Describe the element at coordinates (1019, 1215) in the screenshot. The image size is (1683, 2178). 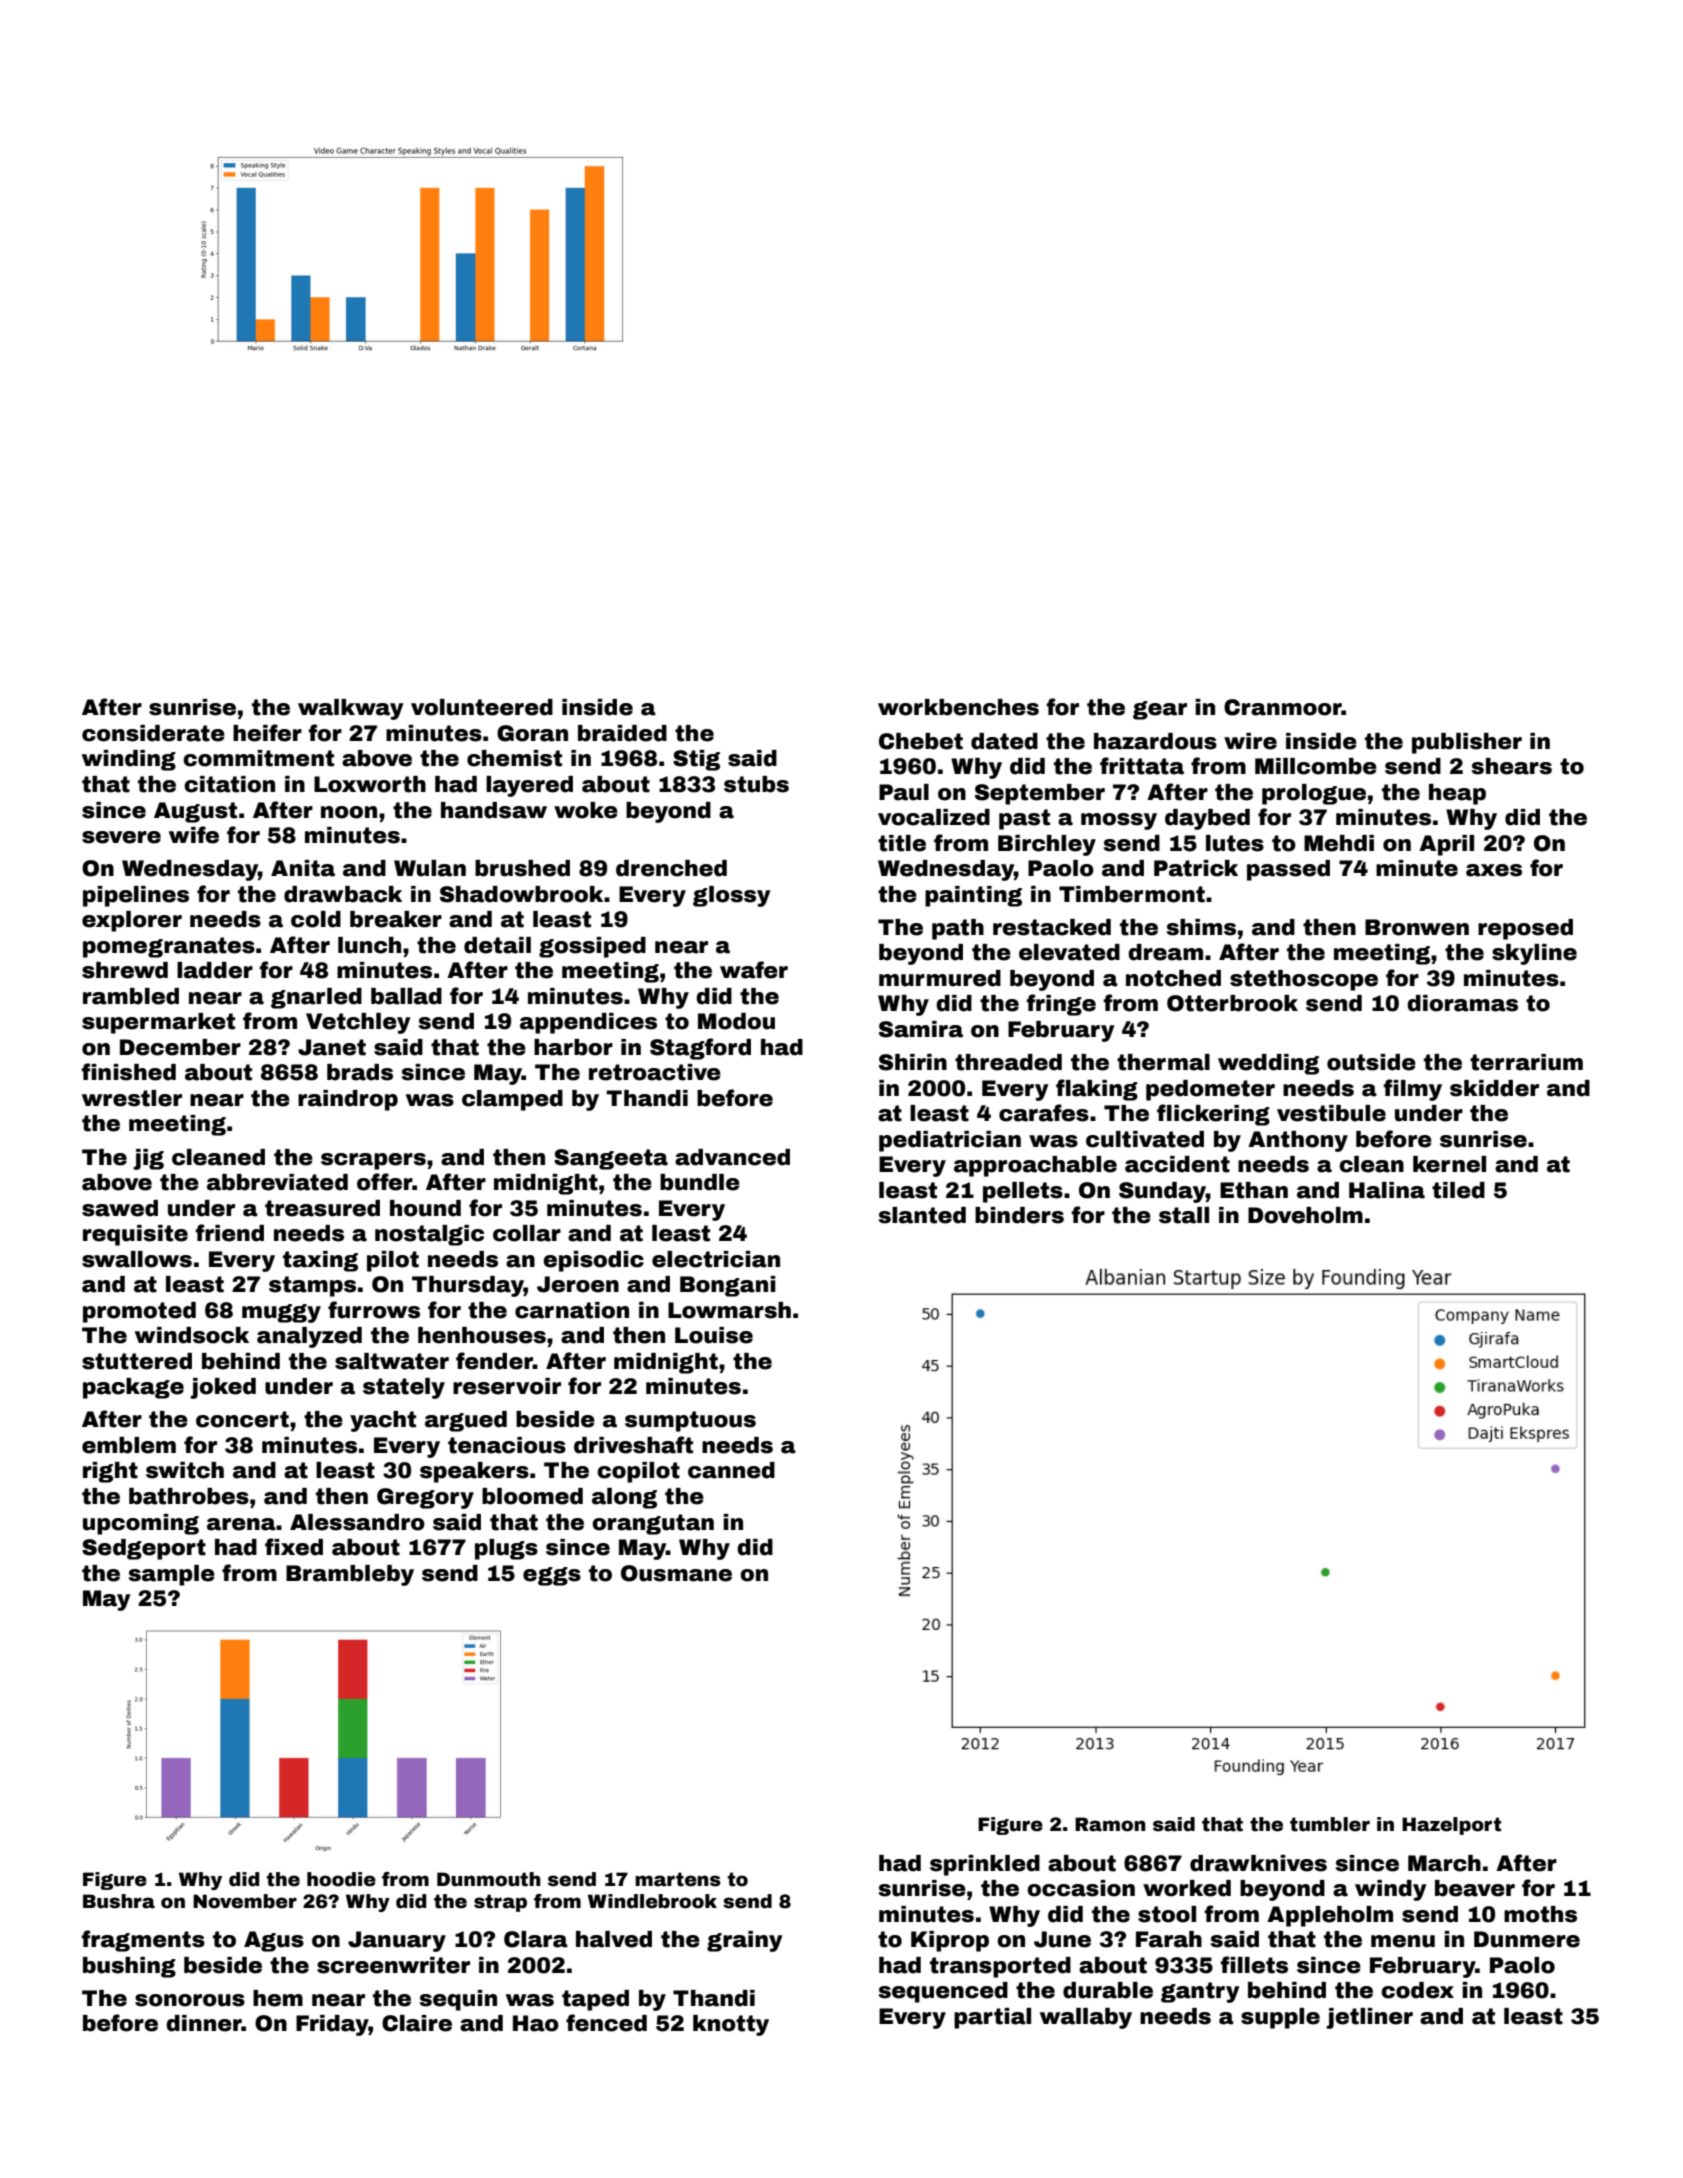
I see `binders` at that location.
